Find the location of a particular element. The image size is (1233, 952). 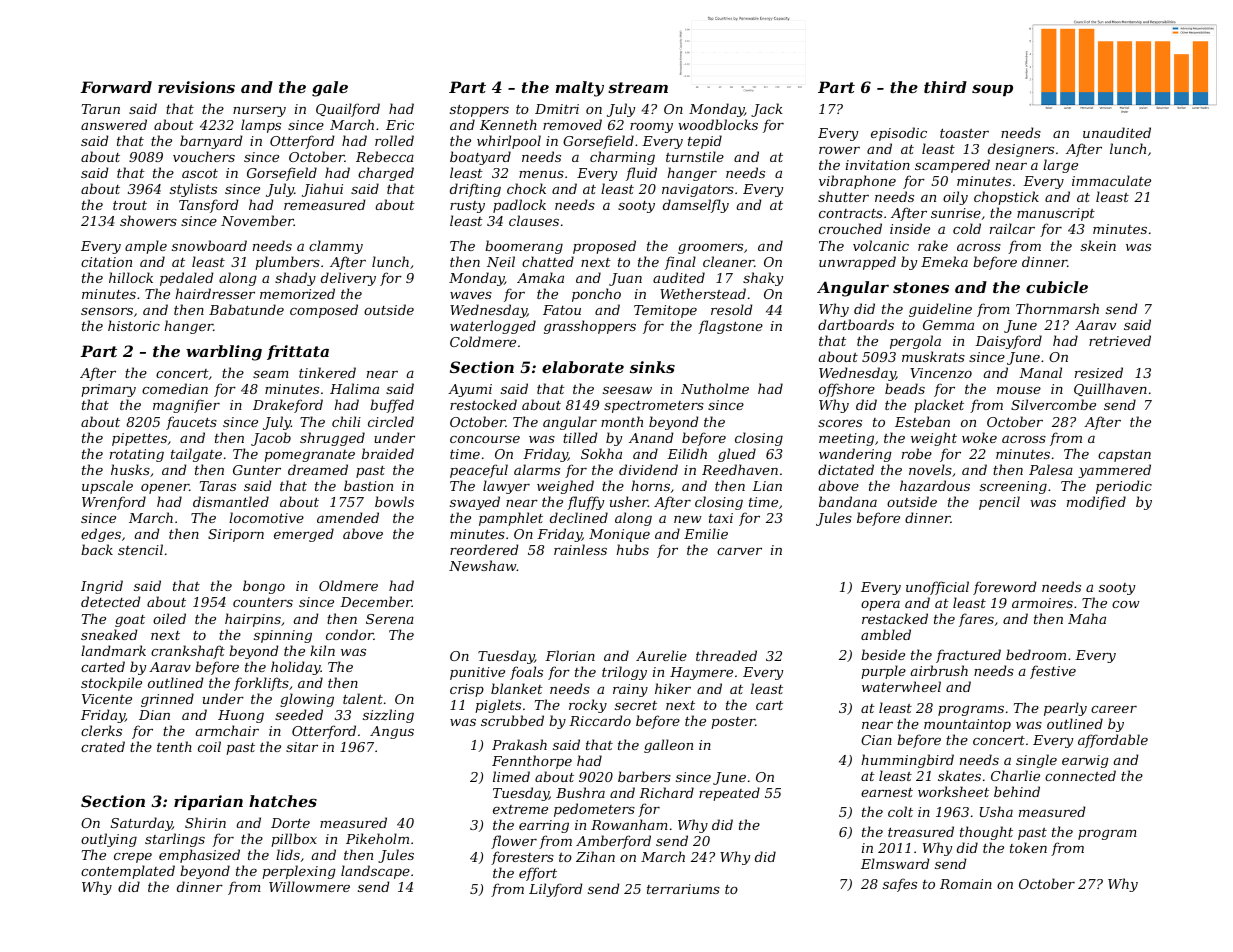

single is located at coordinates (1036, 761).
